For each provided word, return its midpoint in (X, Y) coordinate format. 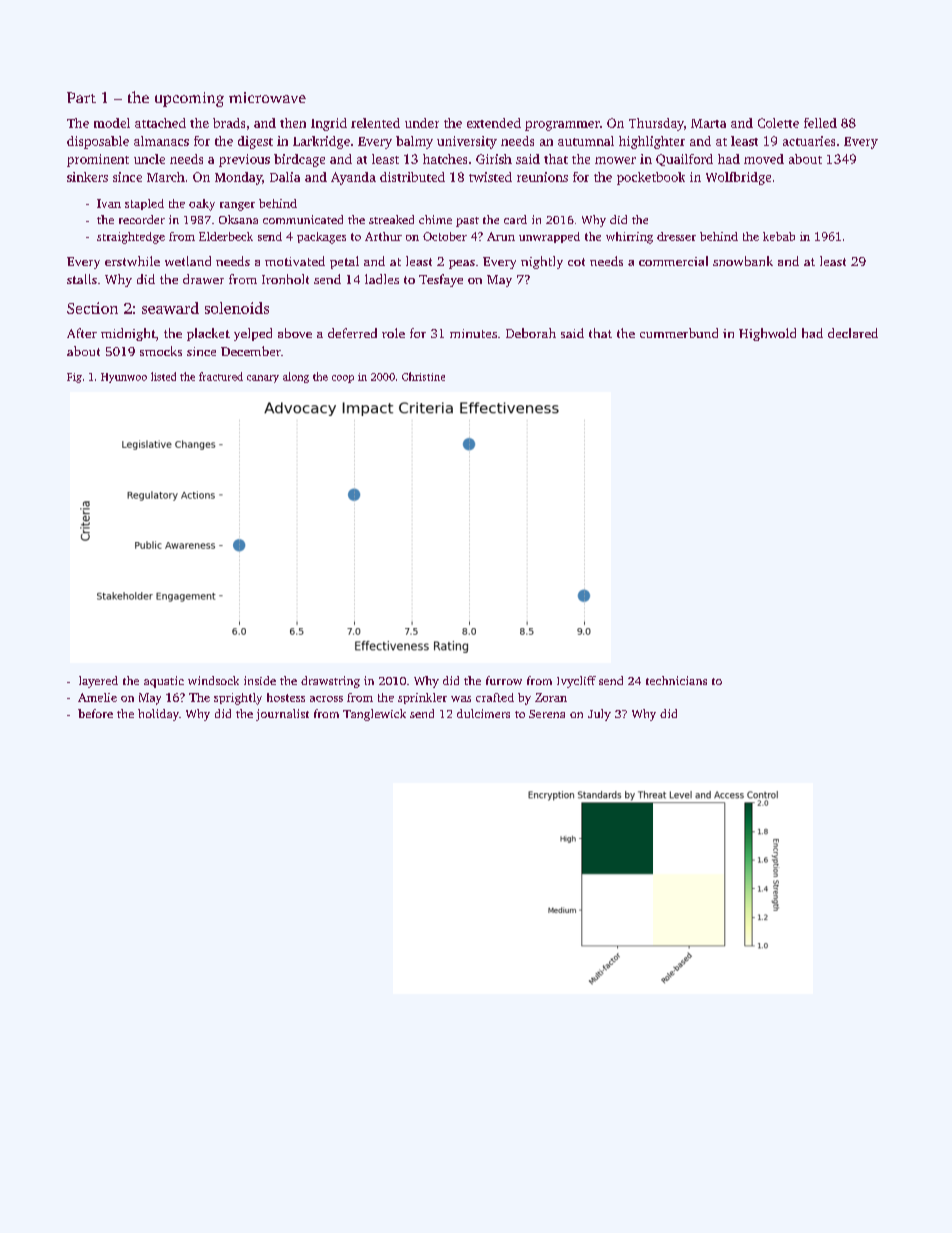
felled (820, 123)
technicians (676, 680)
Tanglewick (374, 715)
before (95, 713)
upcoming (189, 99)
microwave (267, 97)
